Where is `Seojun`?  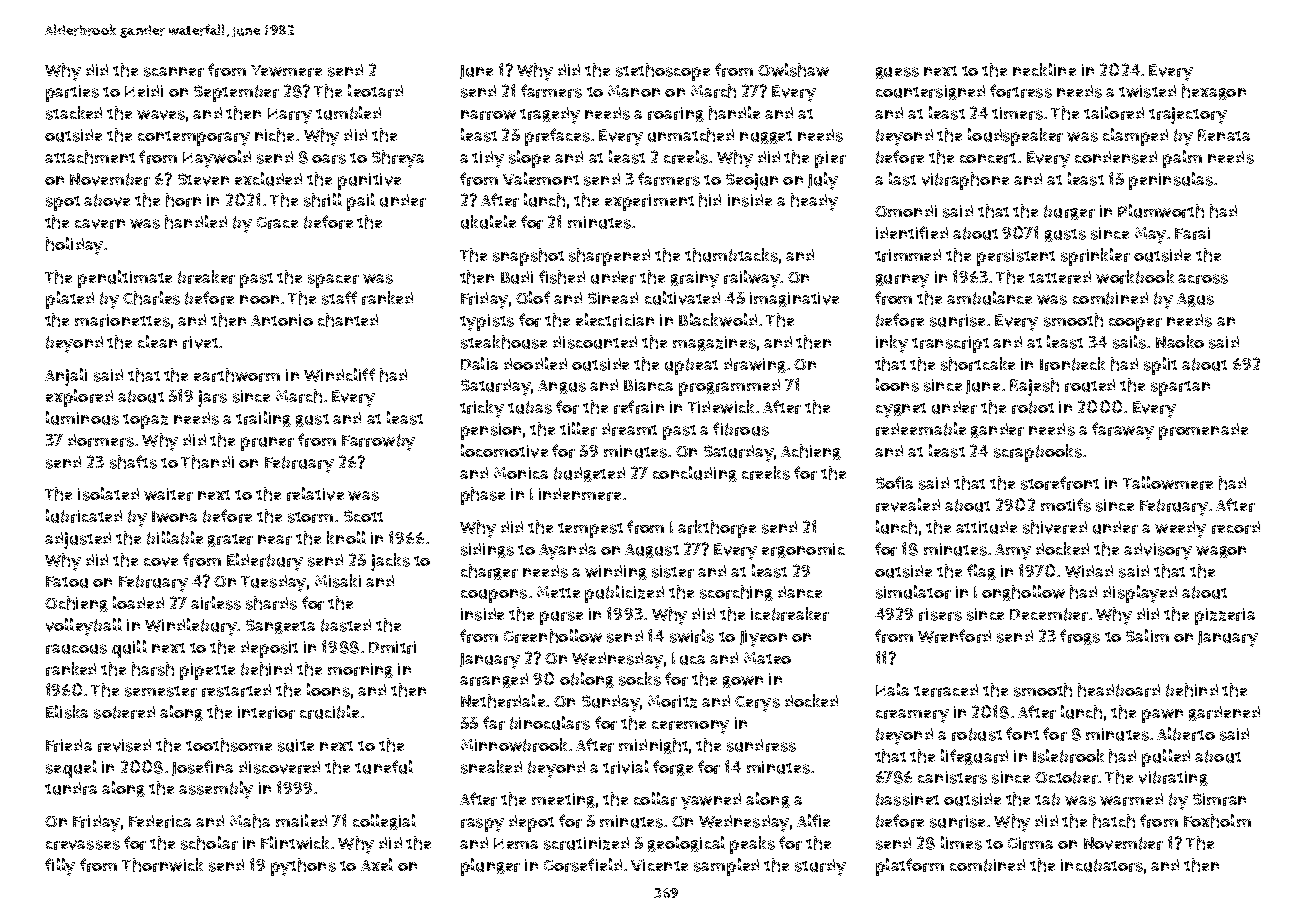
Seojun is located at coordinates (752, 181).
